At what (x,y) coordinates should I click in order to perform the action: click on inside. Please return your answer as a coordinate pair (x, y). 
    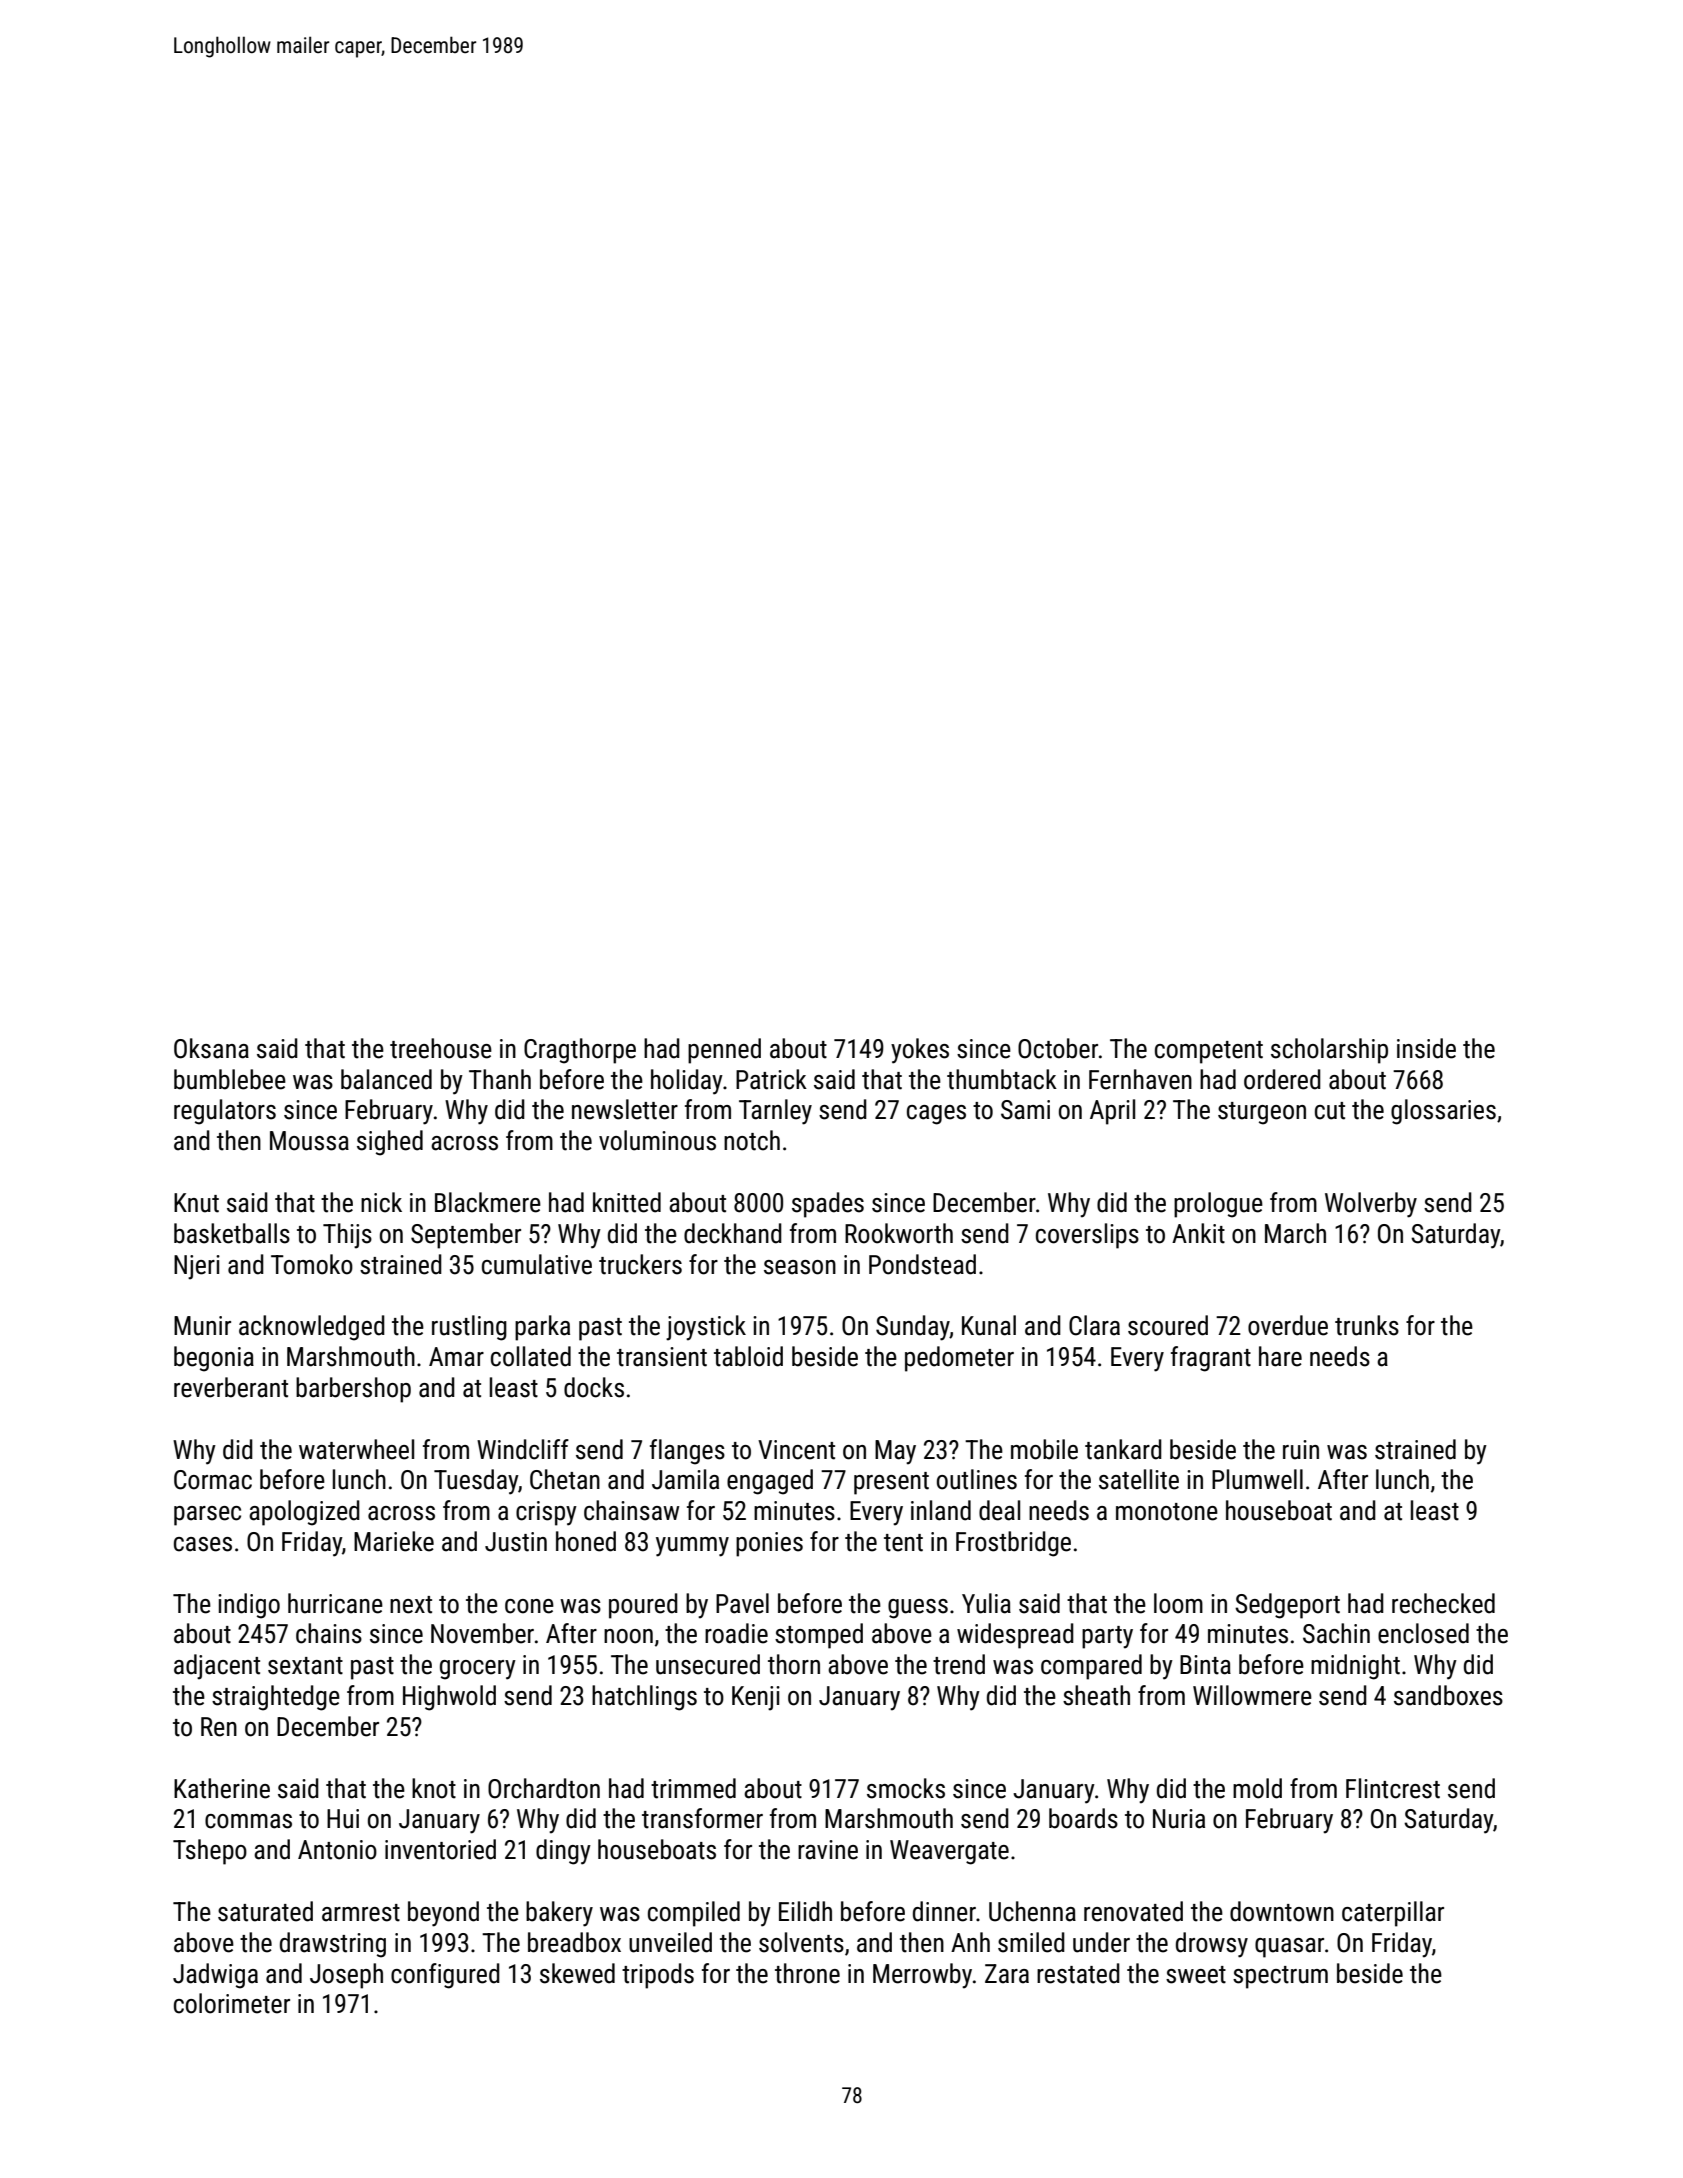
    Looking at the image, I should click on (1426, 1048).
